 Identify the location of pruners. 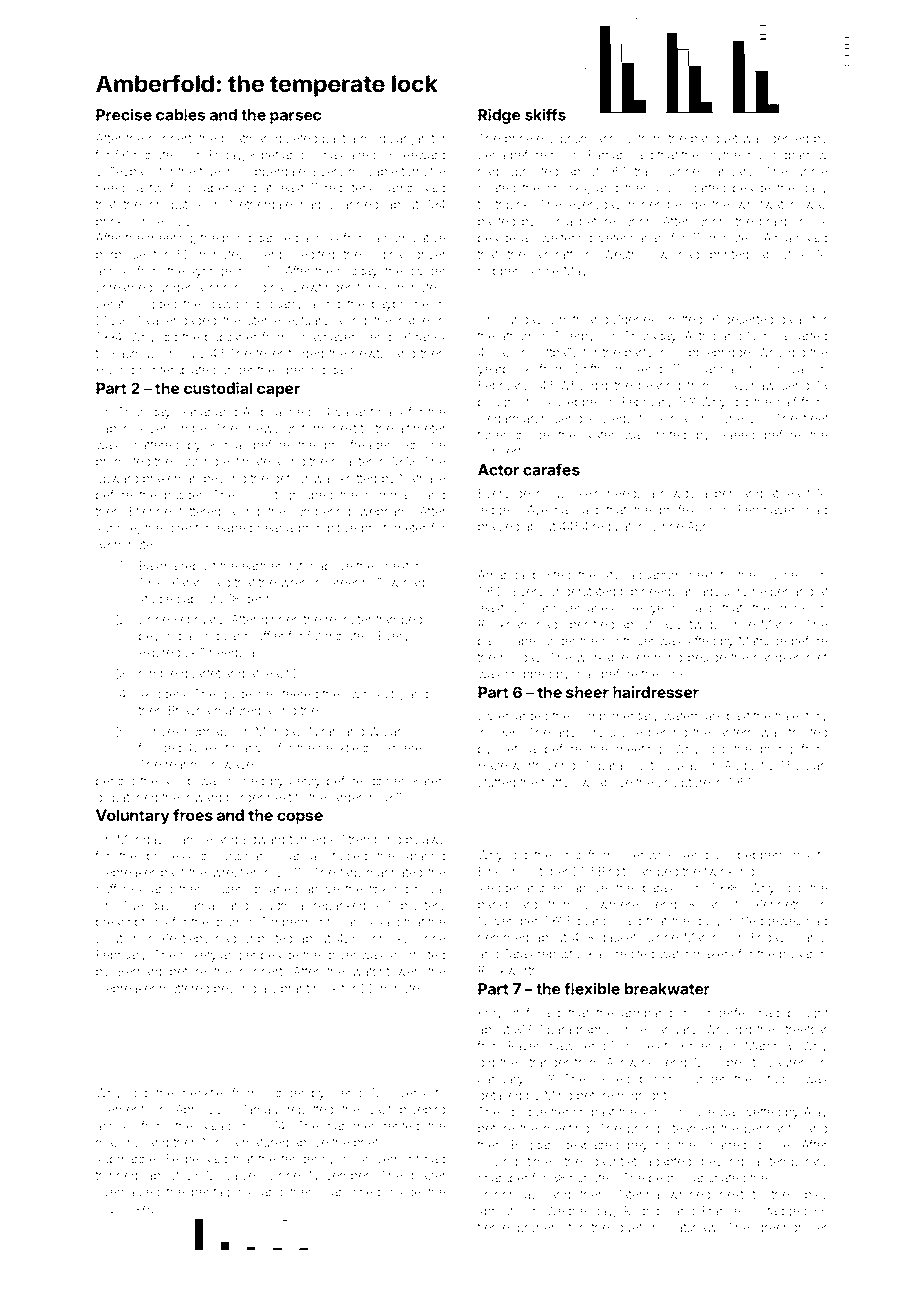
(539, 1229).
